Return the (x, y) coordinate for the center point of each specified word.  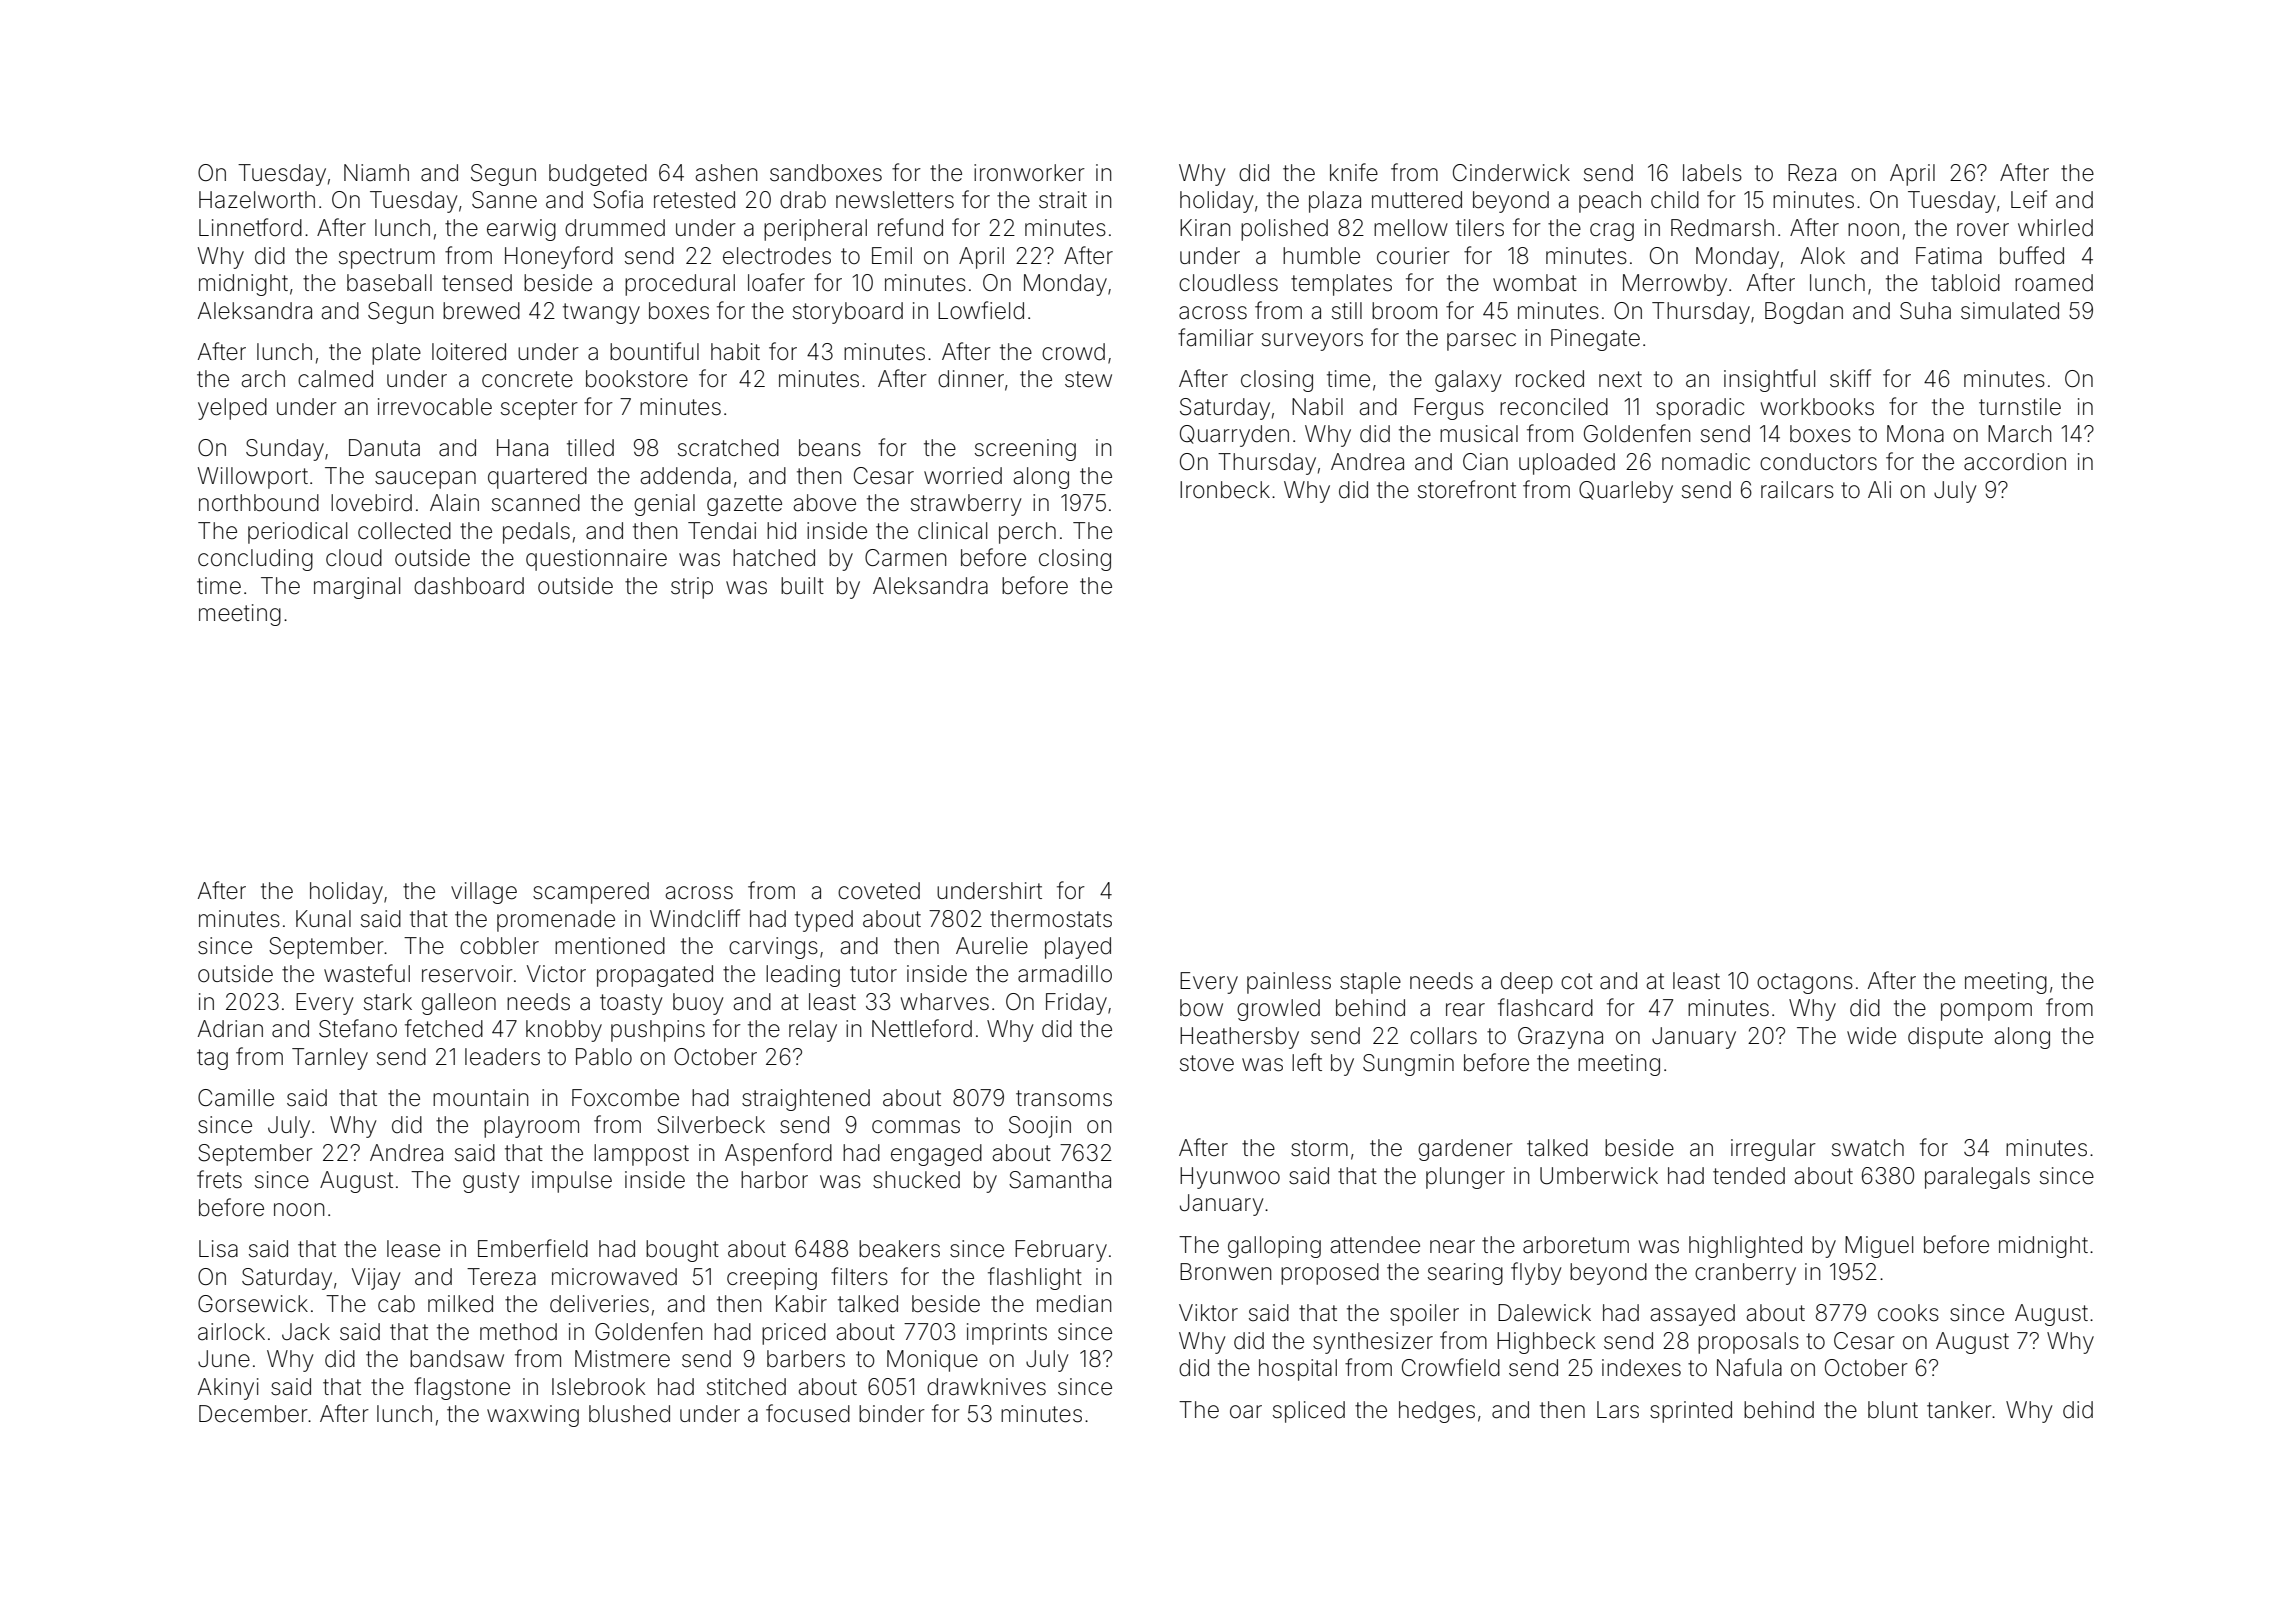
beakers (899, 1249)
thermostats (1051, 919)
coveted (879, 891)
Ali (1879, 489)
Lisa (218, 1249)
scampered (591, 893)
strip (692, 588)
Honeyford (559, 257)
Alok (1823, 256)
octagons (1805, 983)
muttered (1417, 200)
